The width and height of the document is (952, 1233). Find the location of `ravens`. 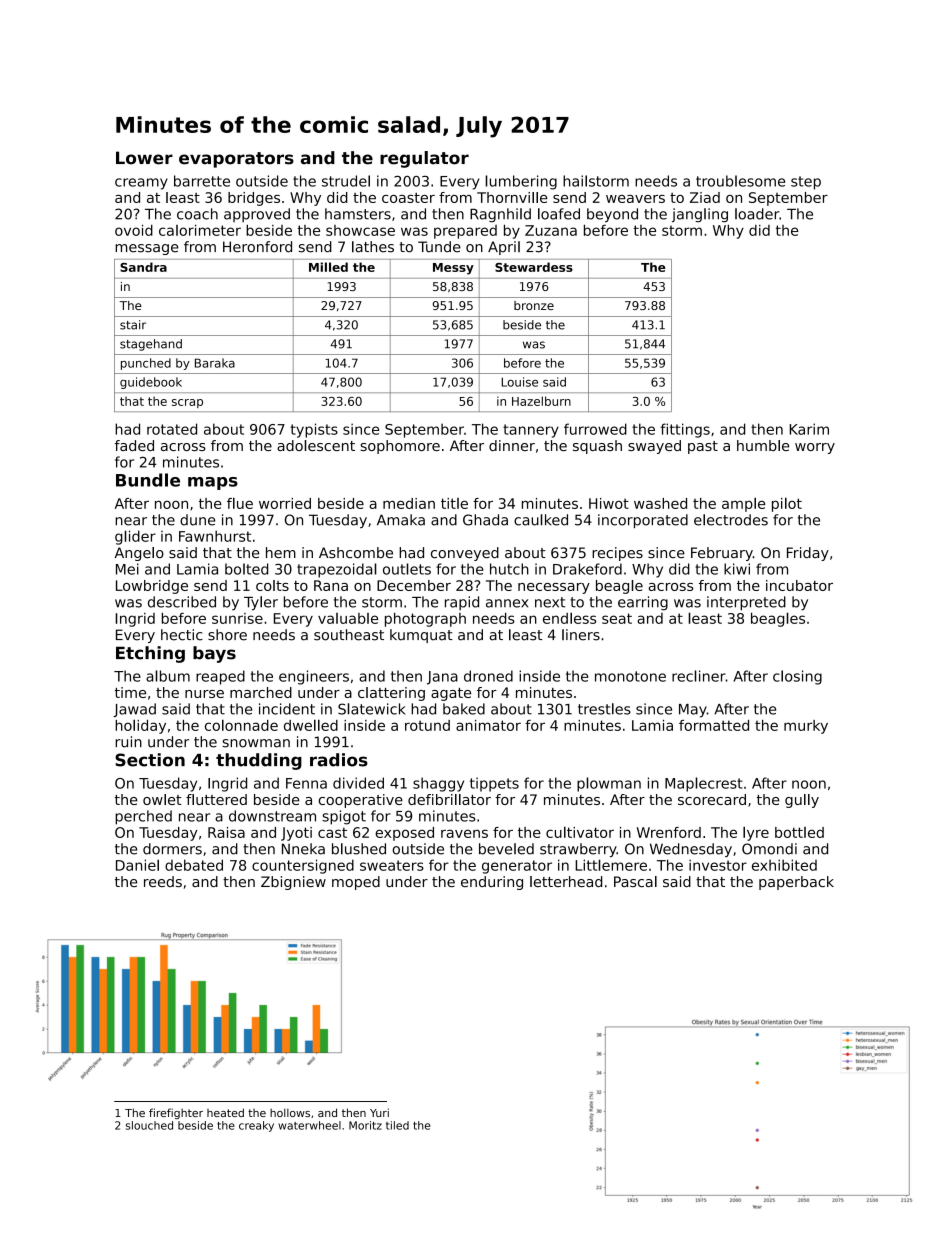

ravens is located at coordinates (464, 833).
